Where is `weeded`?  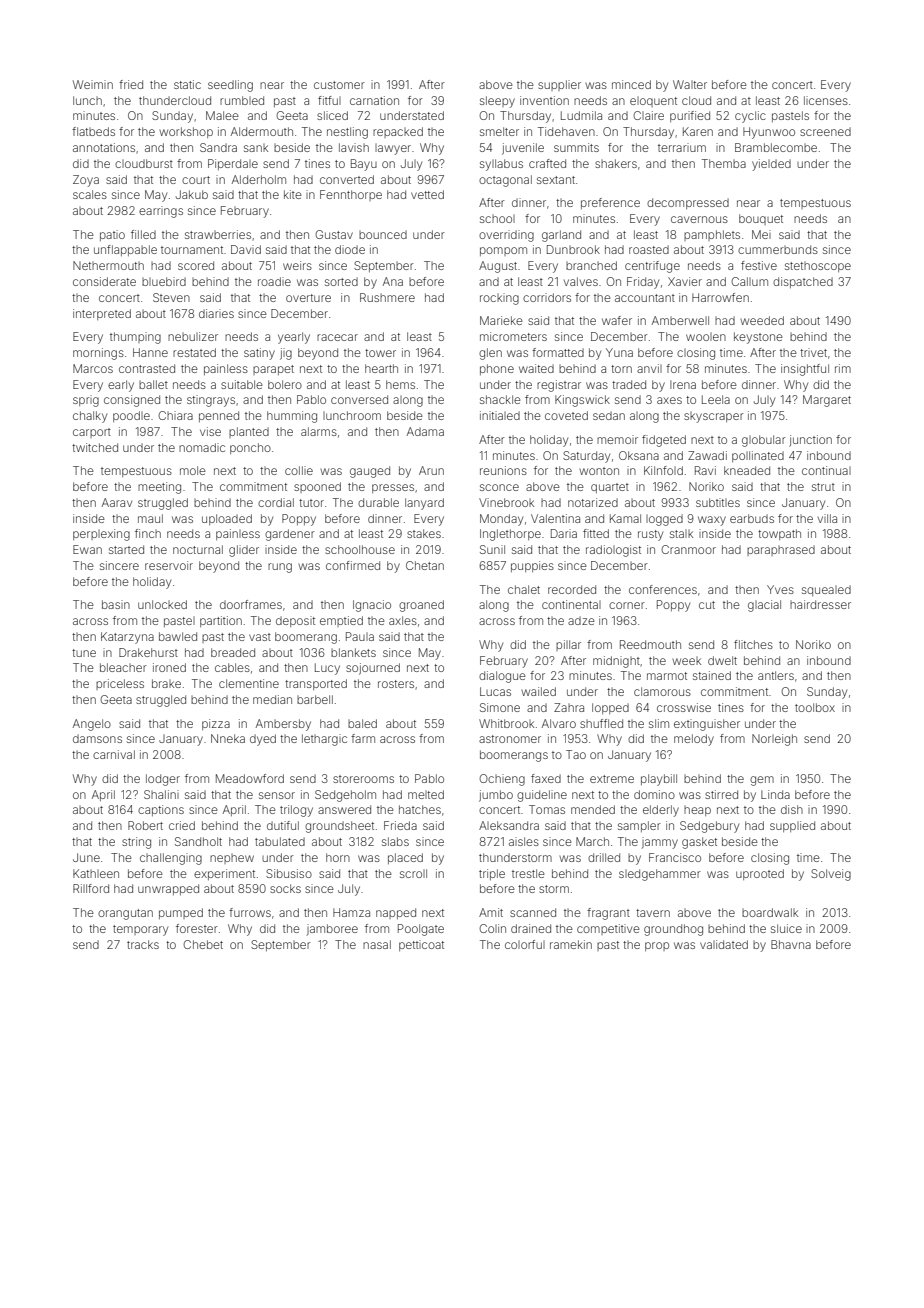 weeded is located at coordinates (762, 320).
